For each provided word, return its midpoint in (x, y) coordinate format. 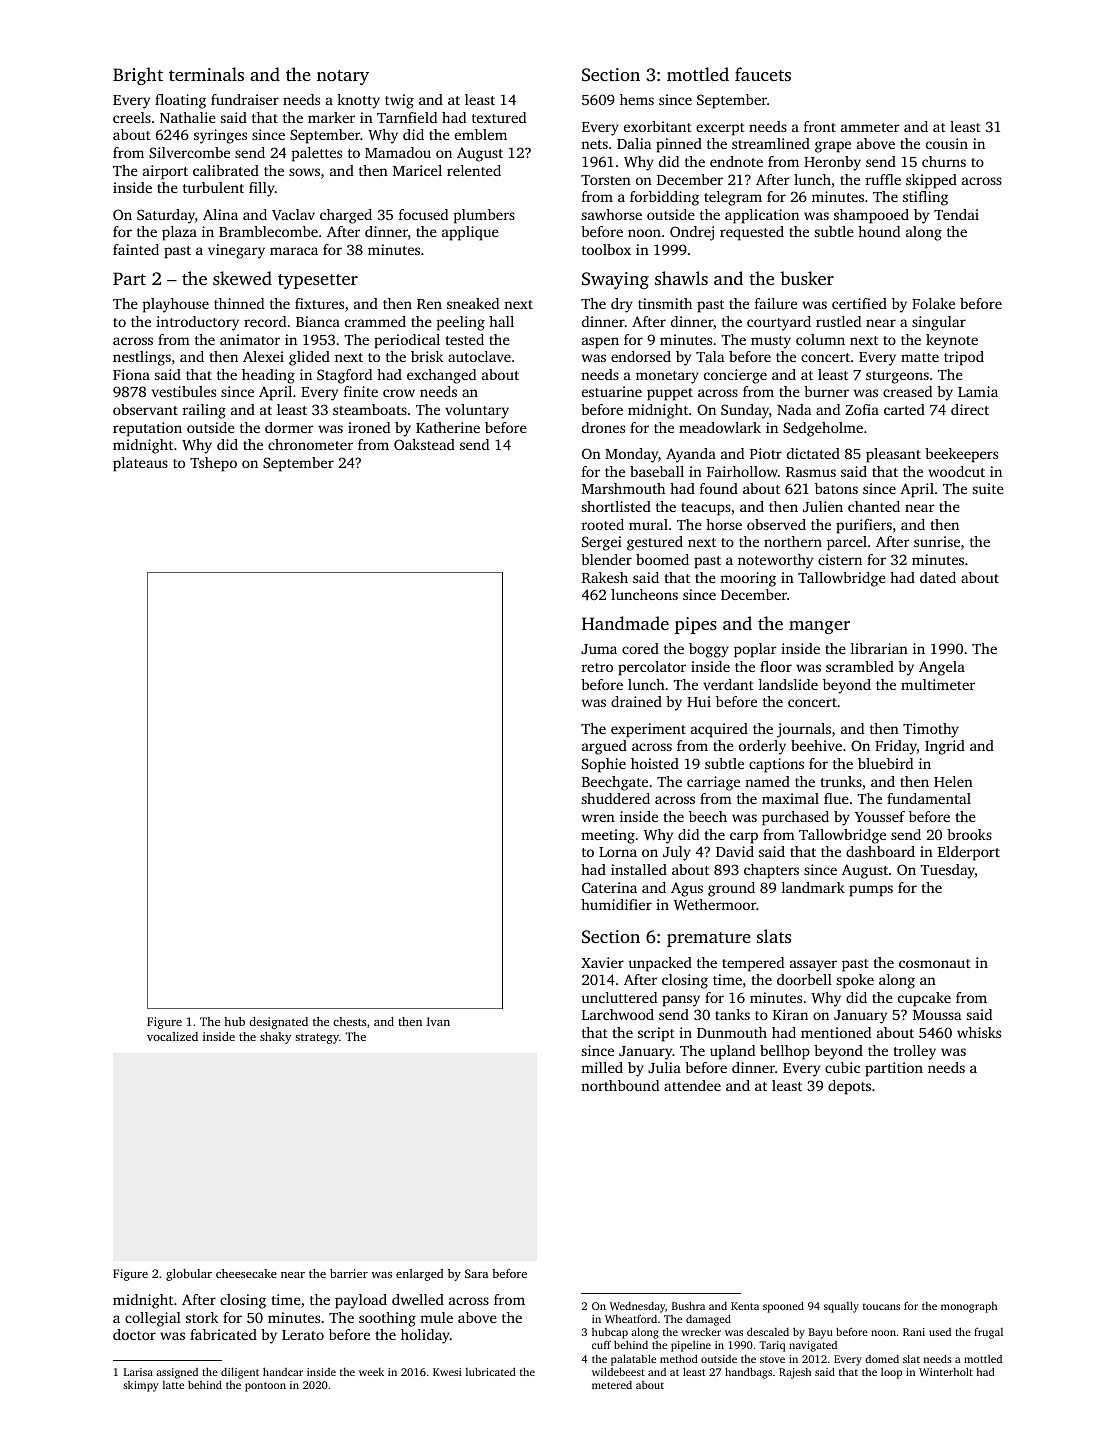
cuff (601, 1344)
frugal (988, 1333)
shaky (276, 1038)
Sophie (604, 765)
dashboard (880, 851)
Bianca (318, 321)
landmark (813, 887)
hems (637, 99)
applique (470, 233)
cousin (947, 143)
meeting (608, 836)
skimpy (141, 1386)
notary (343, 77)
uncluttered (619, 997)
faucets (763, 74)
